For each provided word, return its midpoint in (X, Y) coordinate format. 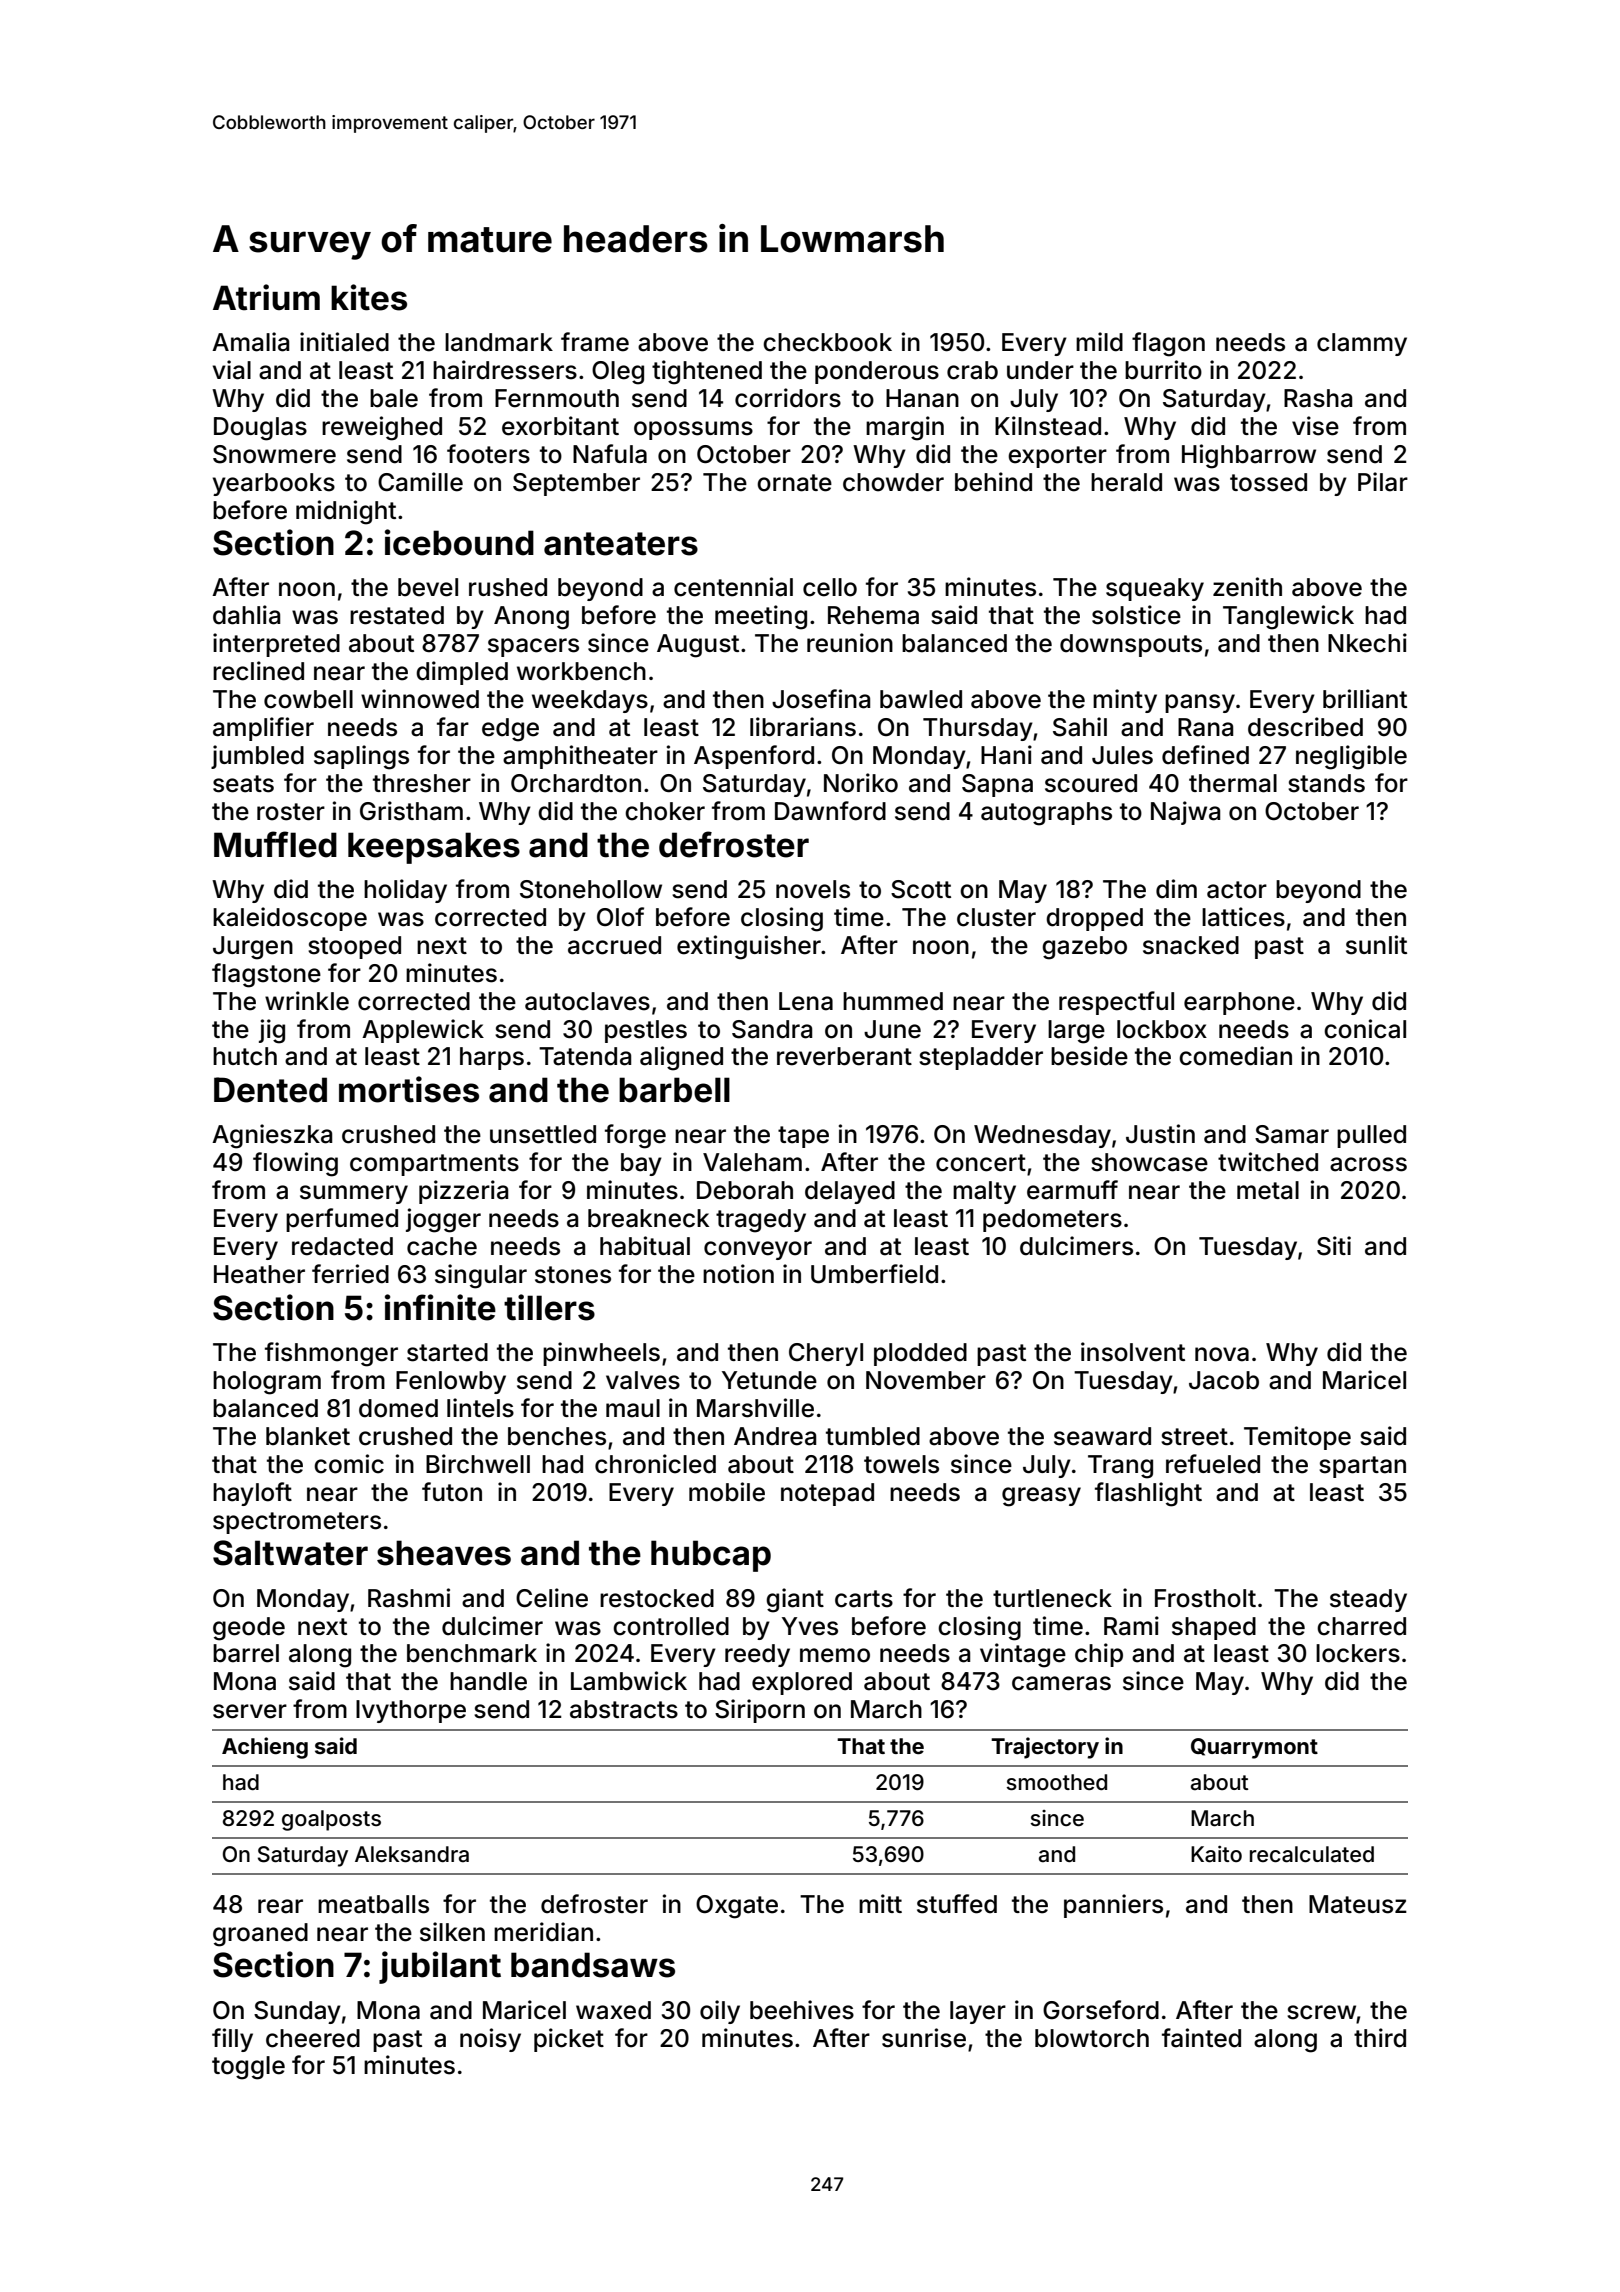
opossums (693, 430)
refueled (1213, 1464)
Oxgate (737, 1907)
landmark (499, 342)
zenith (1247, 587)
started (447, 1352)
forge (635, 1136)
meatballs (373, 1904)
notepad (827, 1494)
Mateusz (1358, 1904)
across (1368, 1164)
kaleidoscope (290, 919)
